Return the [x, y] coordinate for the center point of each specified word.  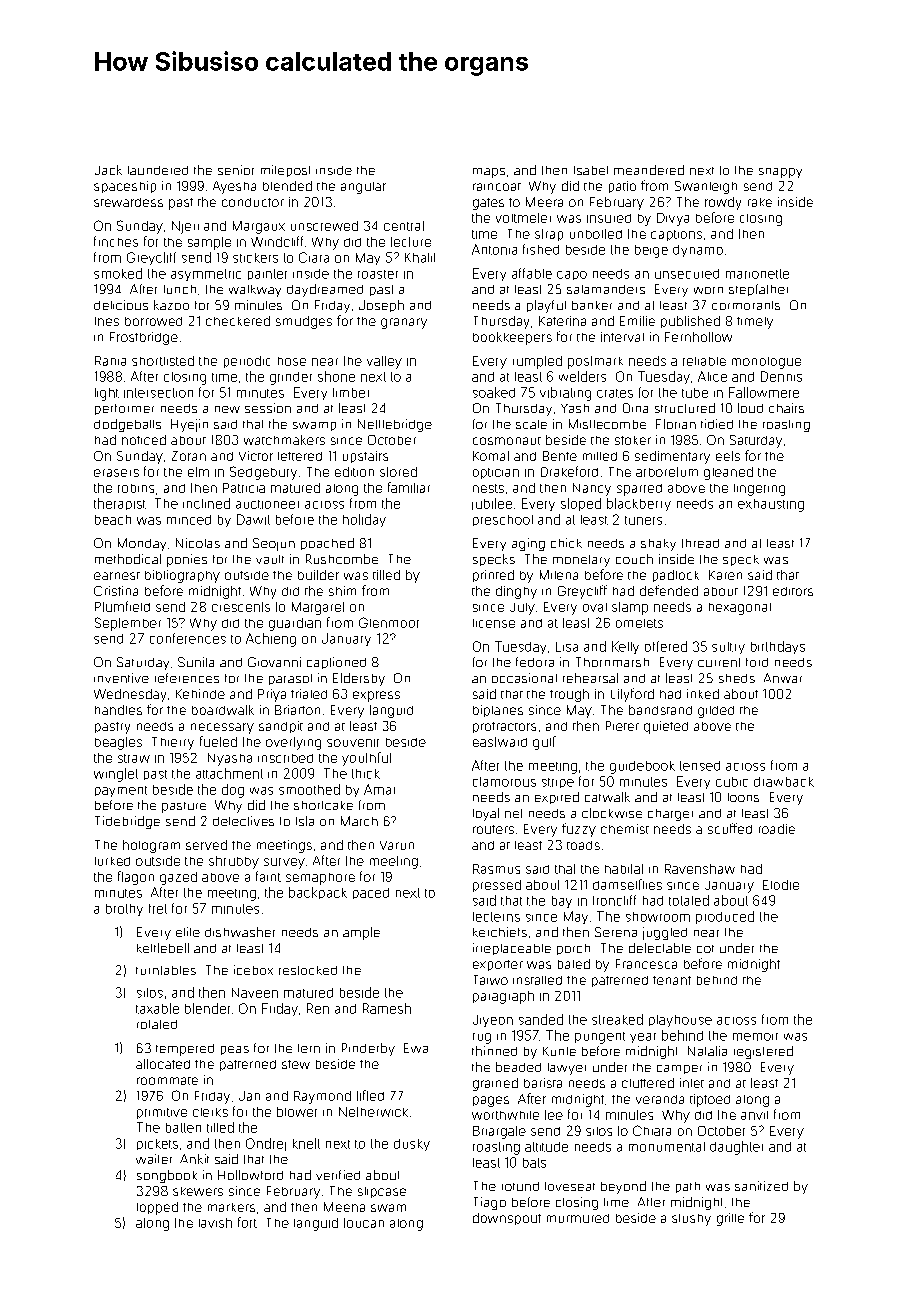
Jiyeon [493, 1021]
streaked [617, 1019]
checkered [238, 321]
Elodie [781, 885]
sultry [728, 648]
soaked [494, 392]
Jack [108, 170]
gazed [178, 878]
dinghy [516, 592]
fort [247, 1222]
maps [489, 173]
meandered [649, 170]
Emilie [637, 321]
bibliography [182, 576]
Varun [397, 845]
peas [235, 1050]
